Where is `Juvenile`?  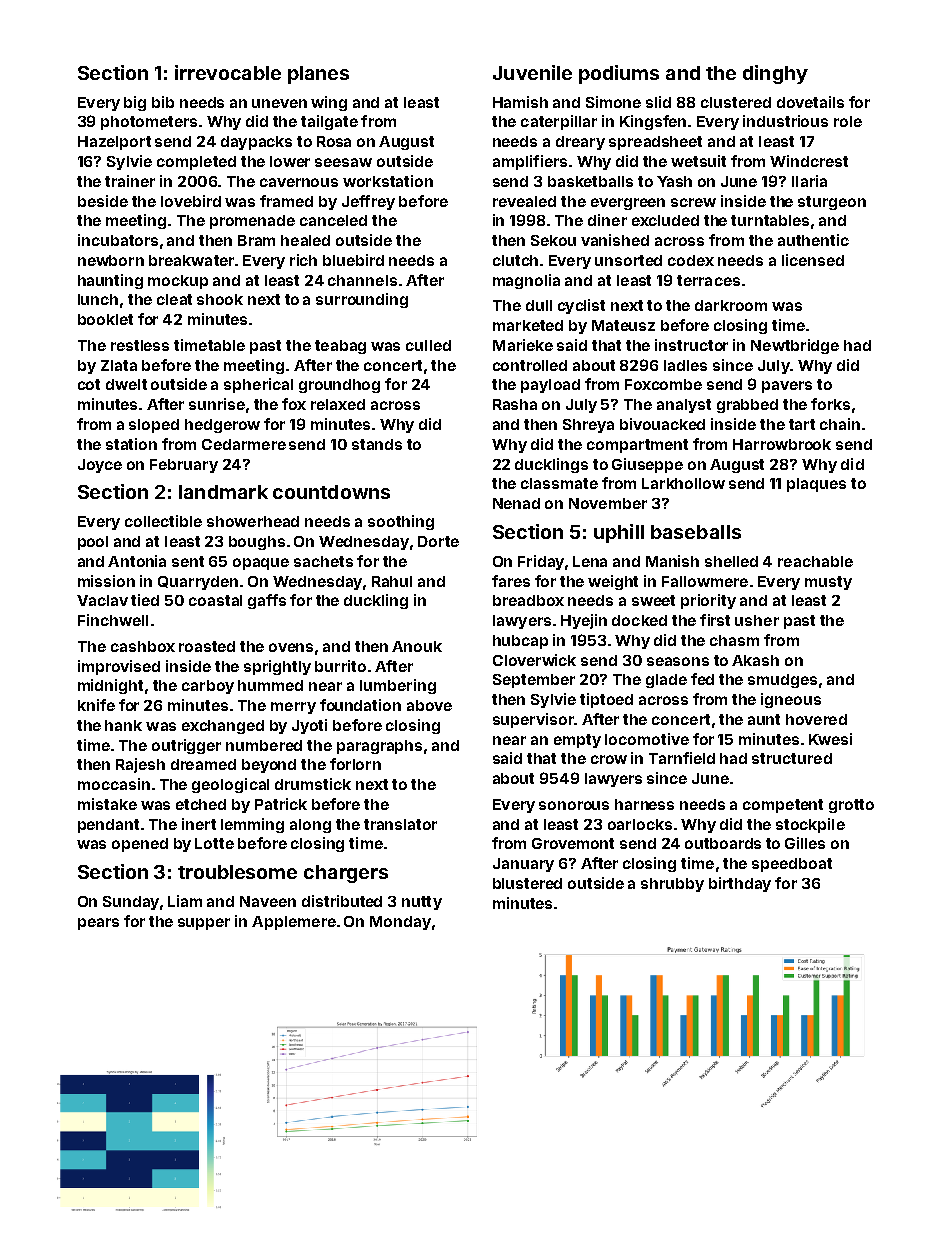
Juvenile is located at coordinates (532, 72).
